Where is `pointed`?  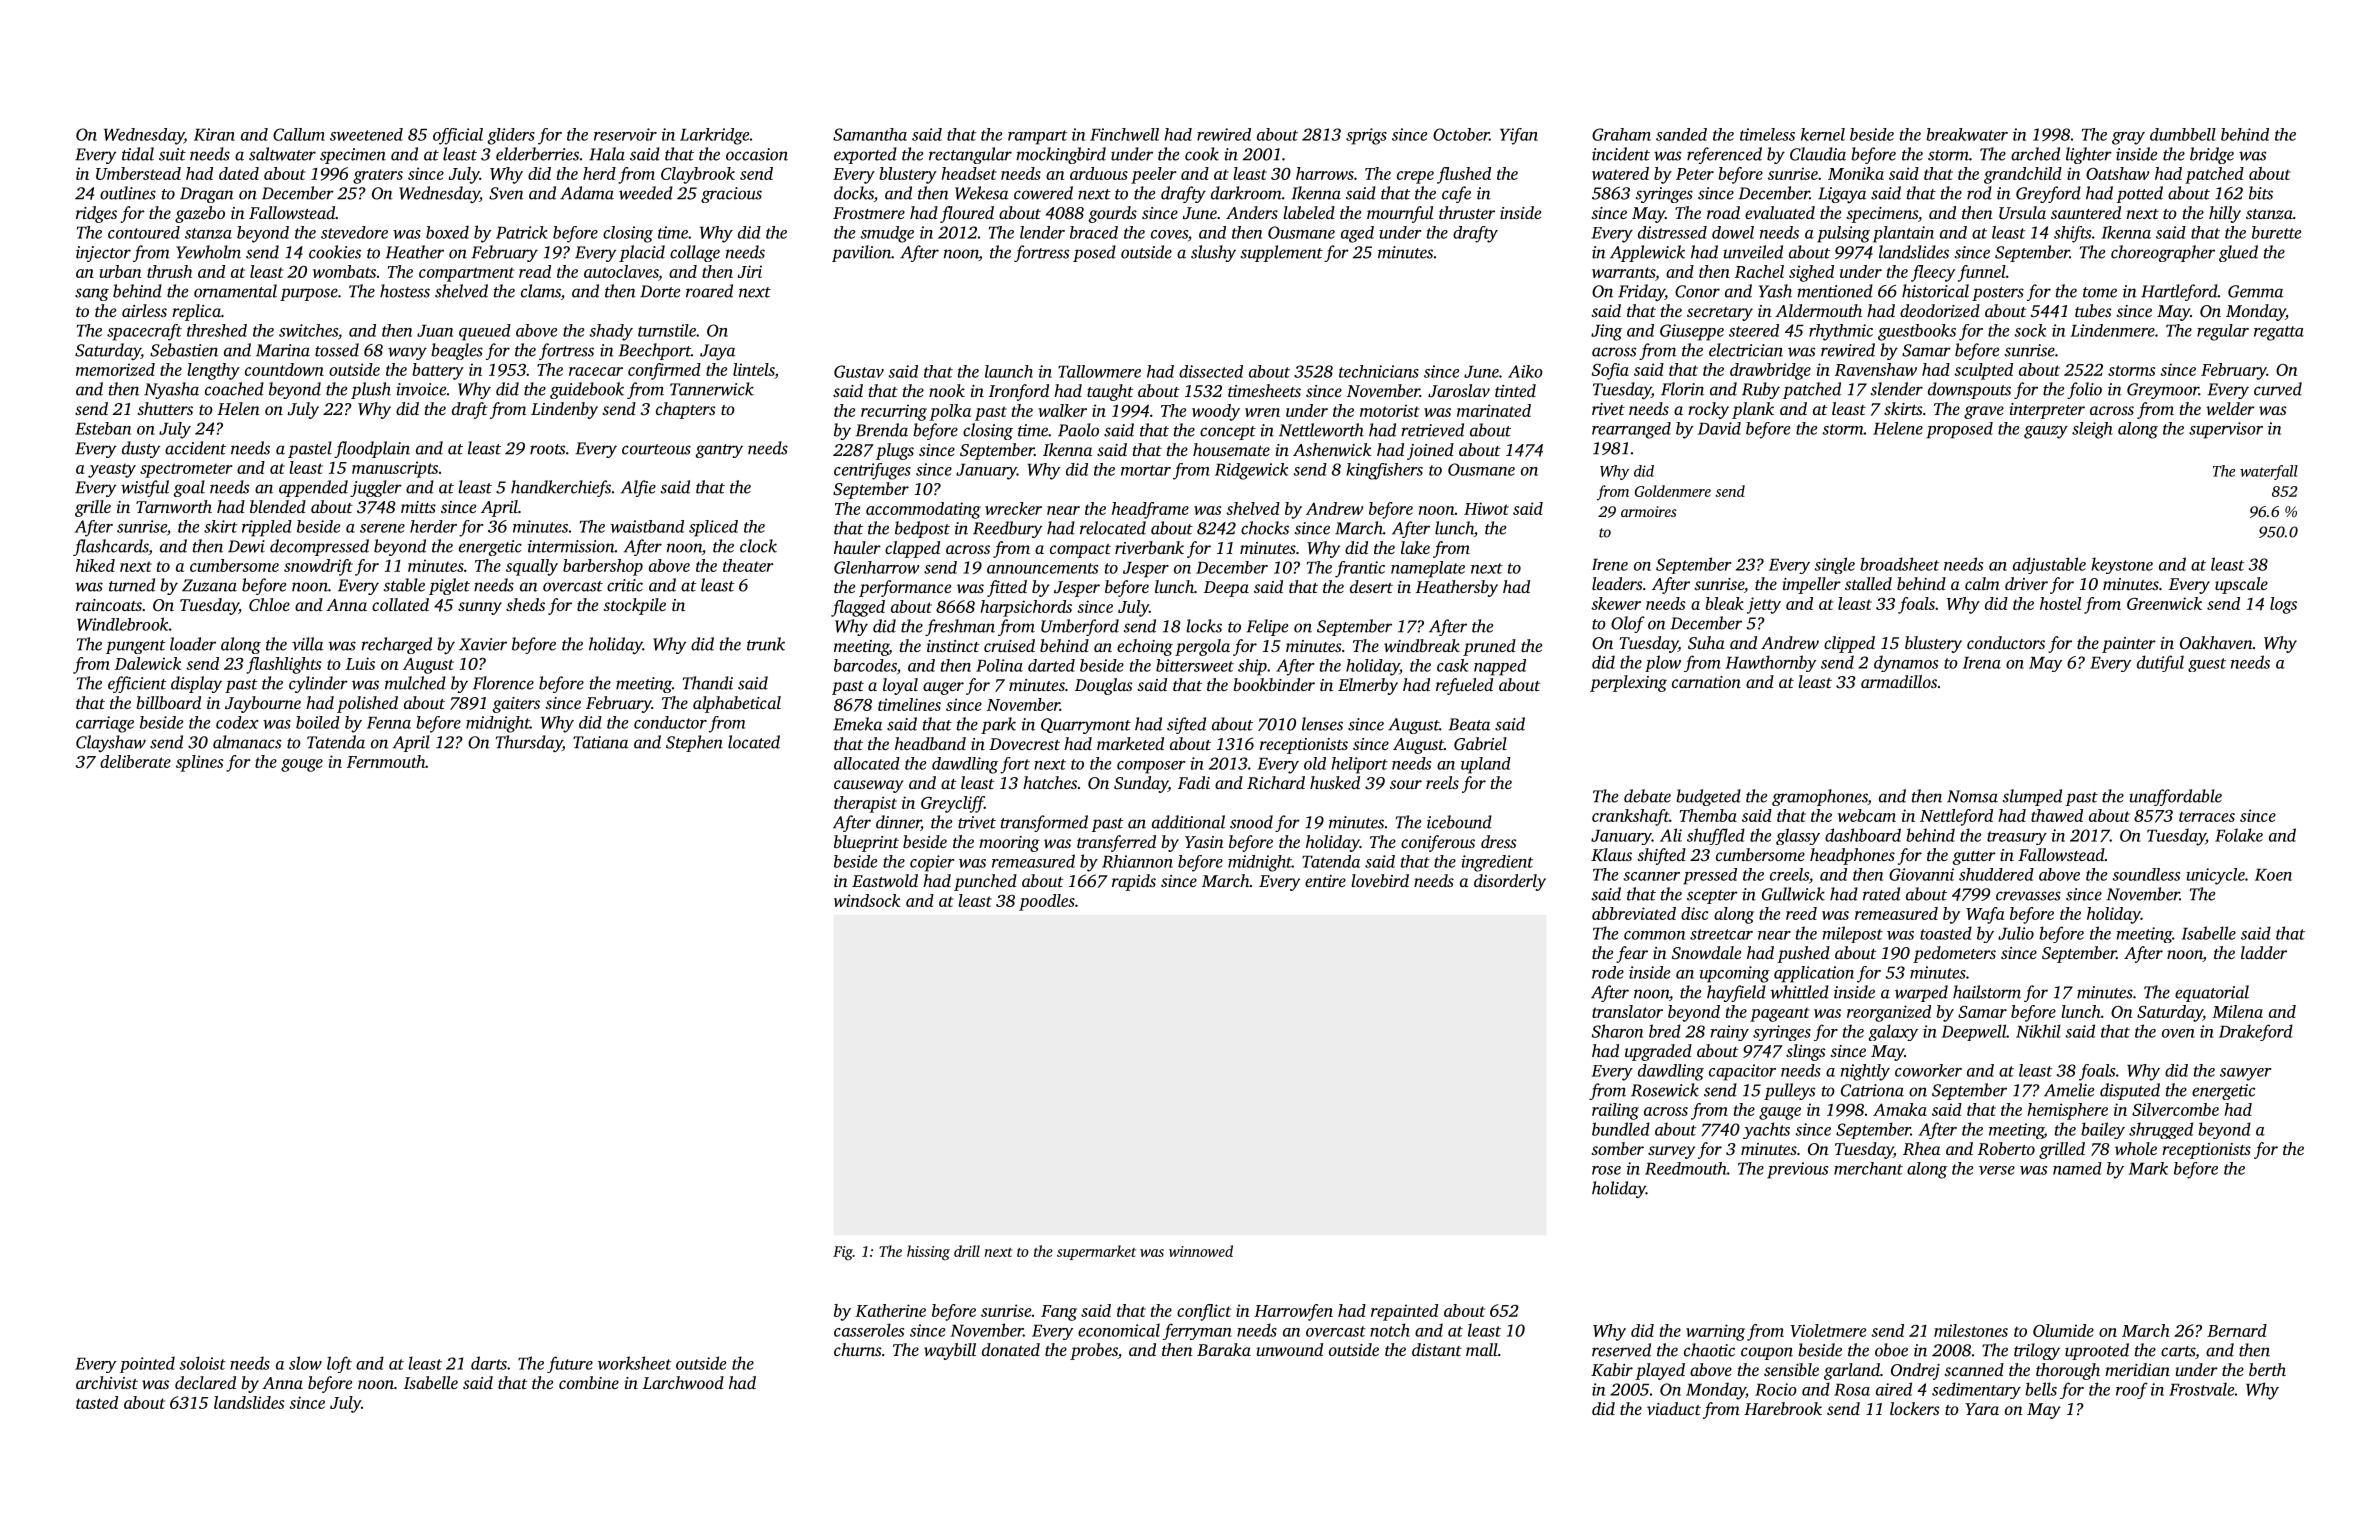 pointed is located at coordinates (147, 1364).
